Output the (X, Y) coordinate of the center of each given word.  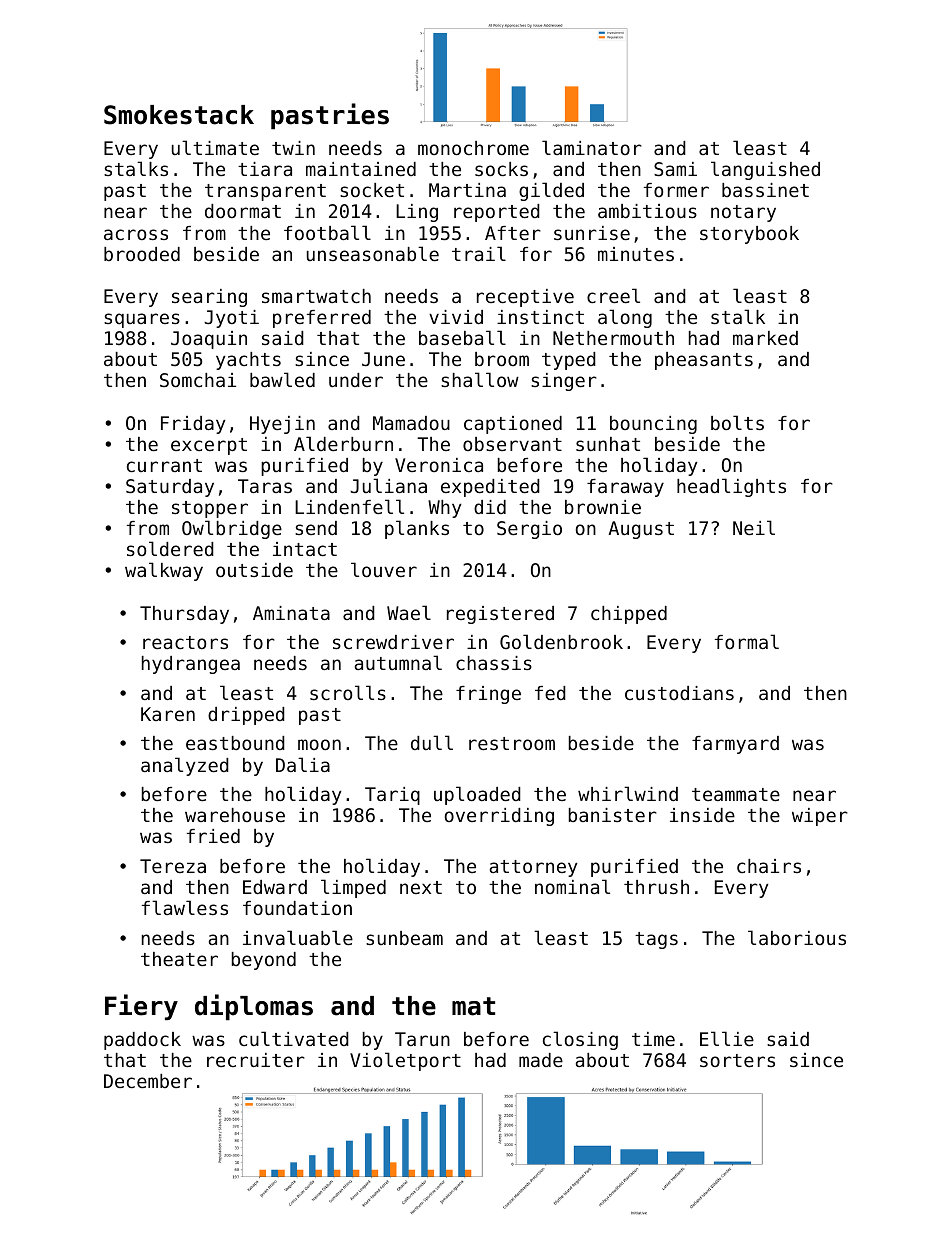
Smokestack (179, 115)
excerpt (209, 446)
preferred (322, 319)
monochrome (473, 148)
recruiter (255, 1060)
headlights (731, 487)
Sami (675, 169)
